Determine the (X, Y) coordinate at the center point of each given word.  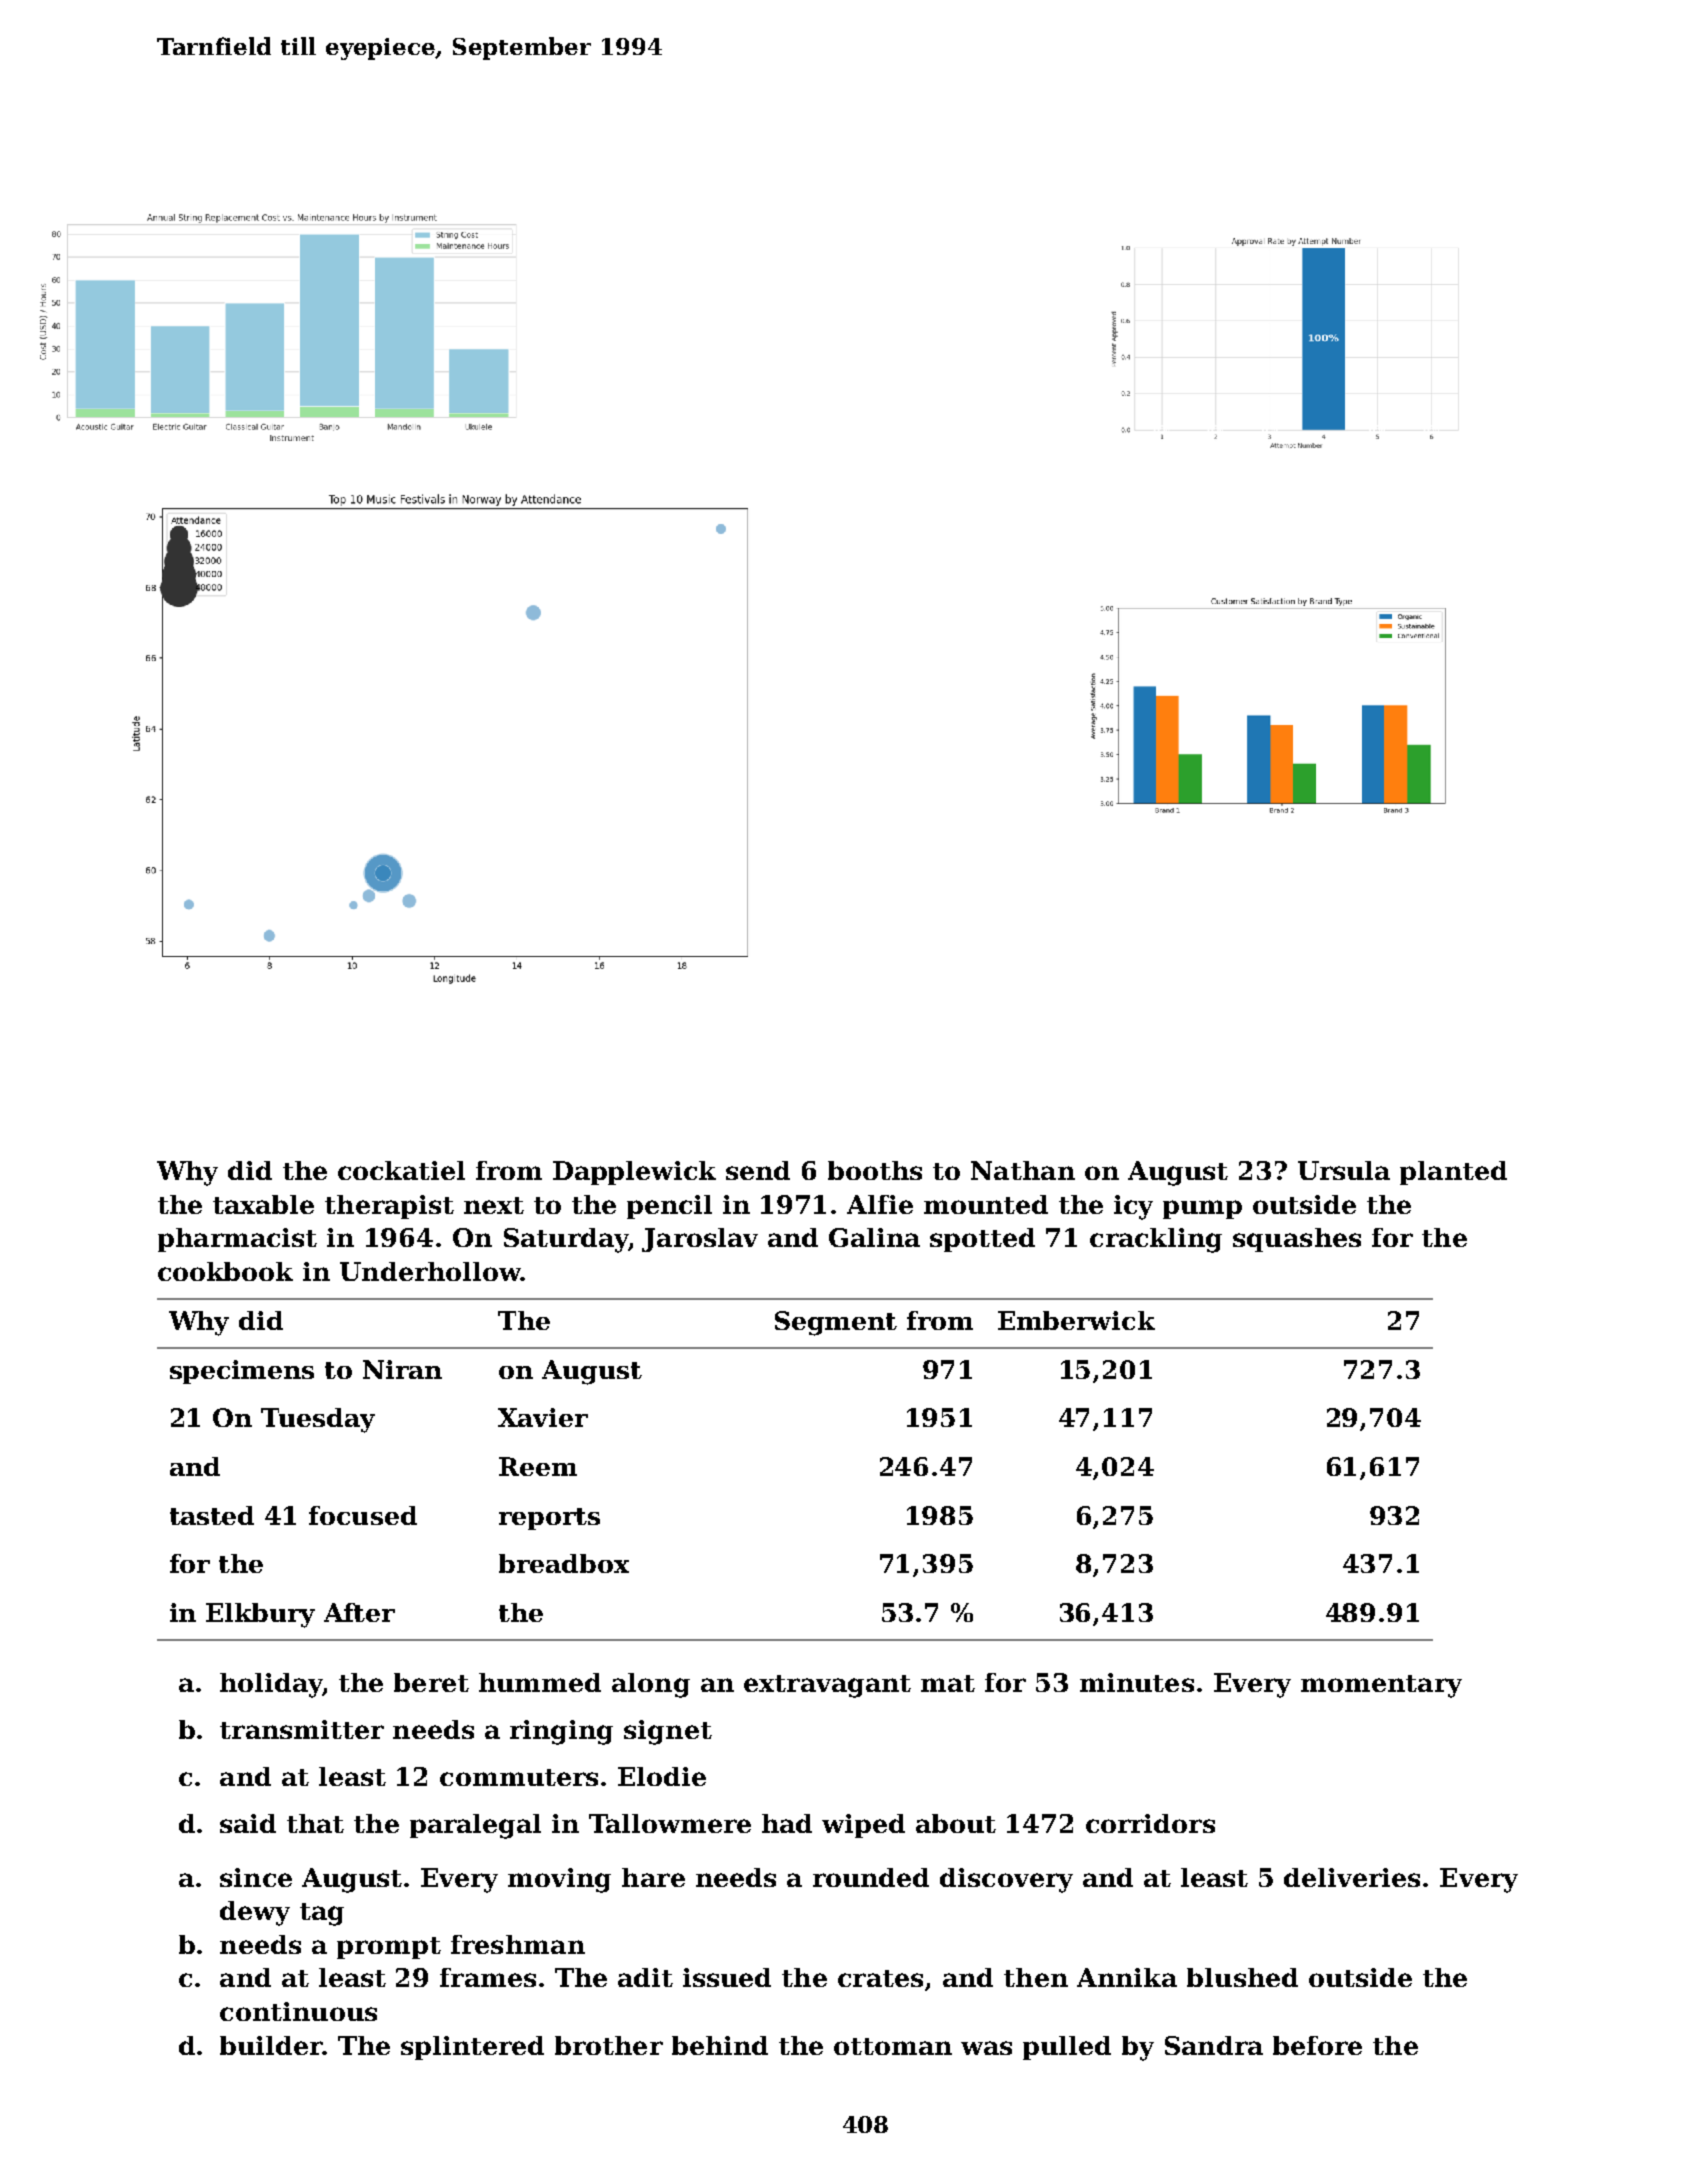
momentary (1381, 1686)
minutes (1137, 1682)
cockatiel (401, 1170)
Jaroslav (700, 1240)
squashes (1297, 1240)
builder (271, 2045)
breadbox (564, 1563)
